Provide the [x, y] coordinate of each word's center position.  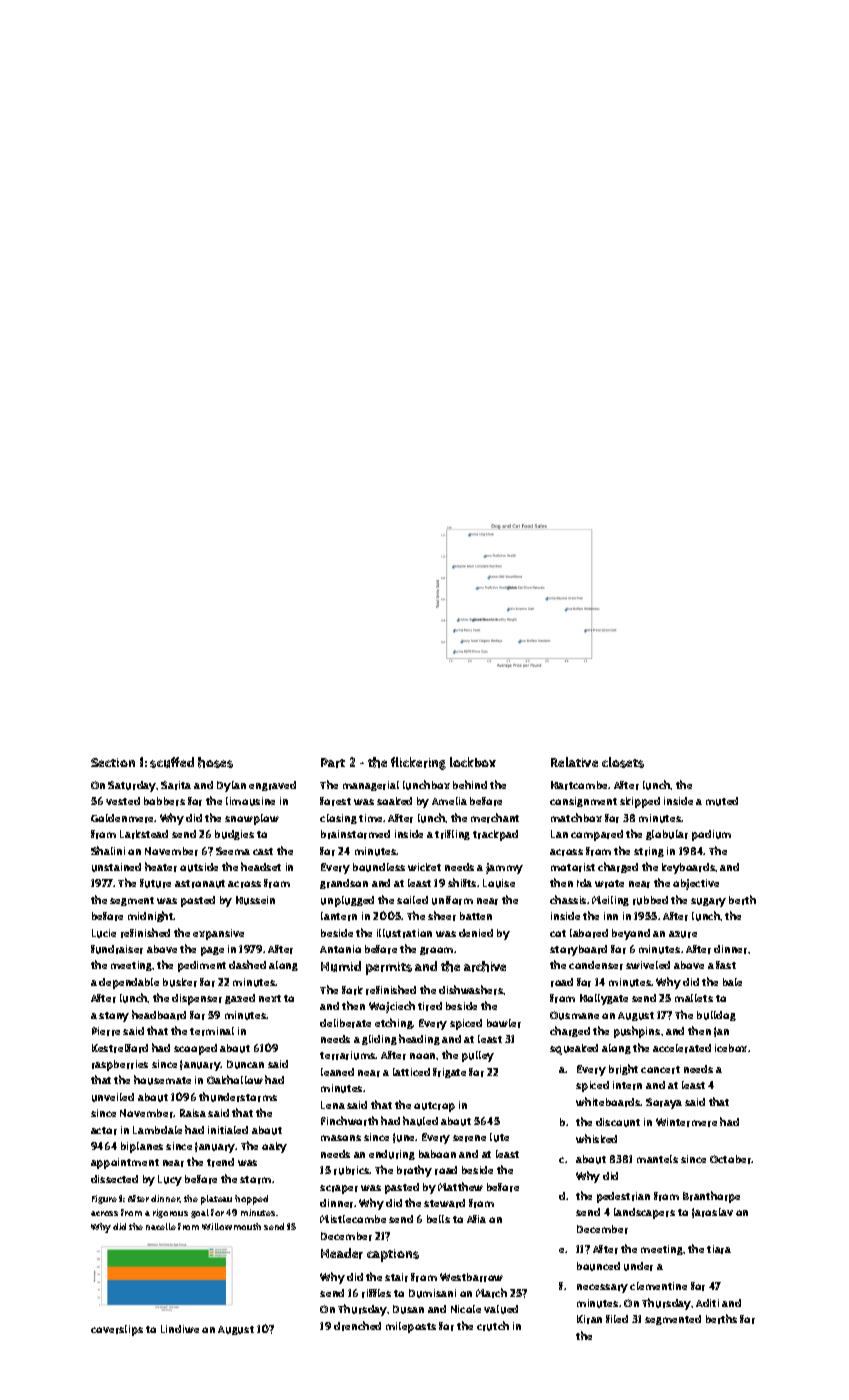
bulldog [716, 1016]
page [212, 951]
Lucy [170, 1180]
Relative [574, 762]
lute [499, 1137]
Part [333, 763]
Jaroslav [712, 1213]
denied [476, 933]
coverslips [117, 1330]
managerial [371, 786]
